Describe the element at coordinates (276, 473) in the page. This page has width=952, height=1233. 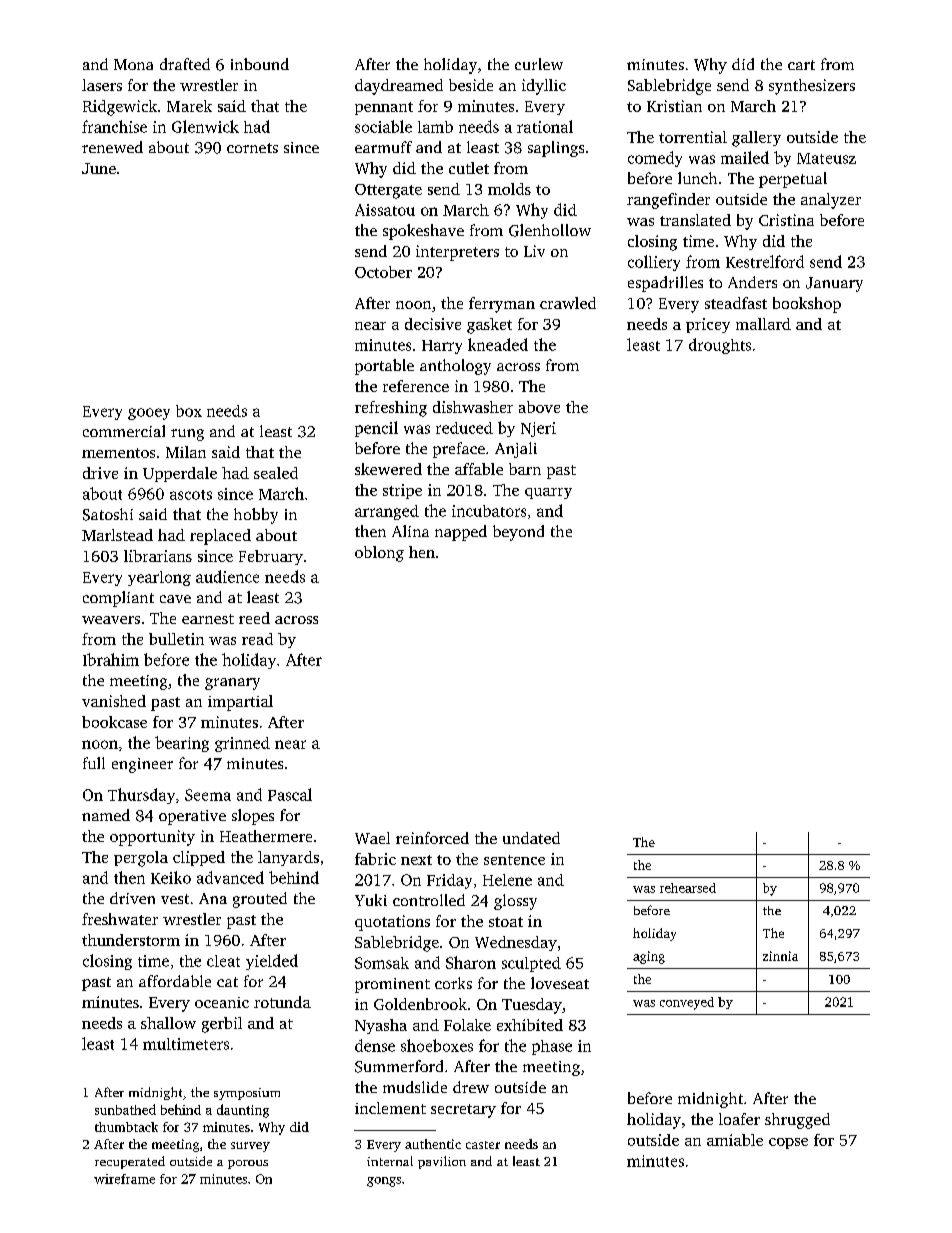
I see `sealed` at that location.
